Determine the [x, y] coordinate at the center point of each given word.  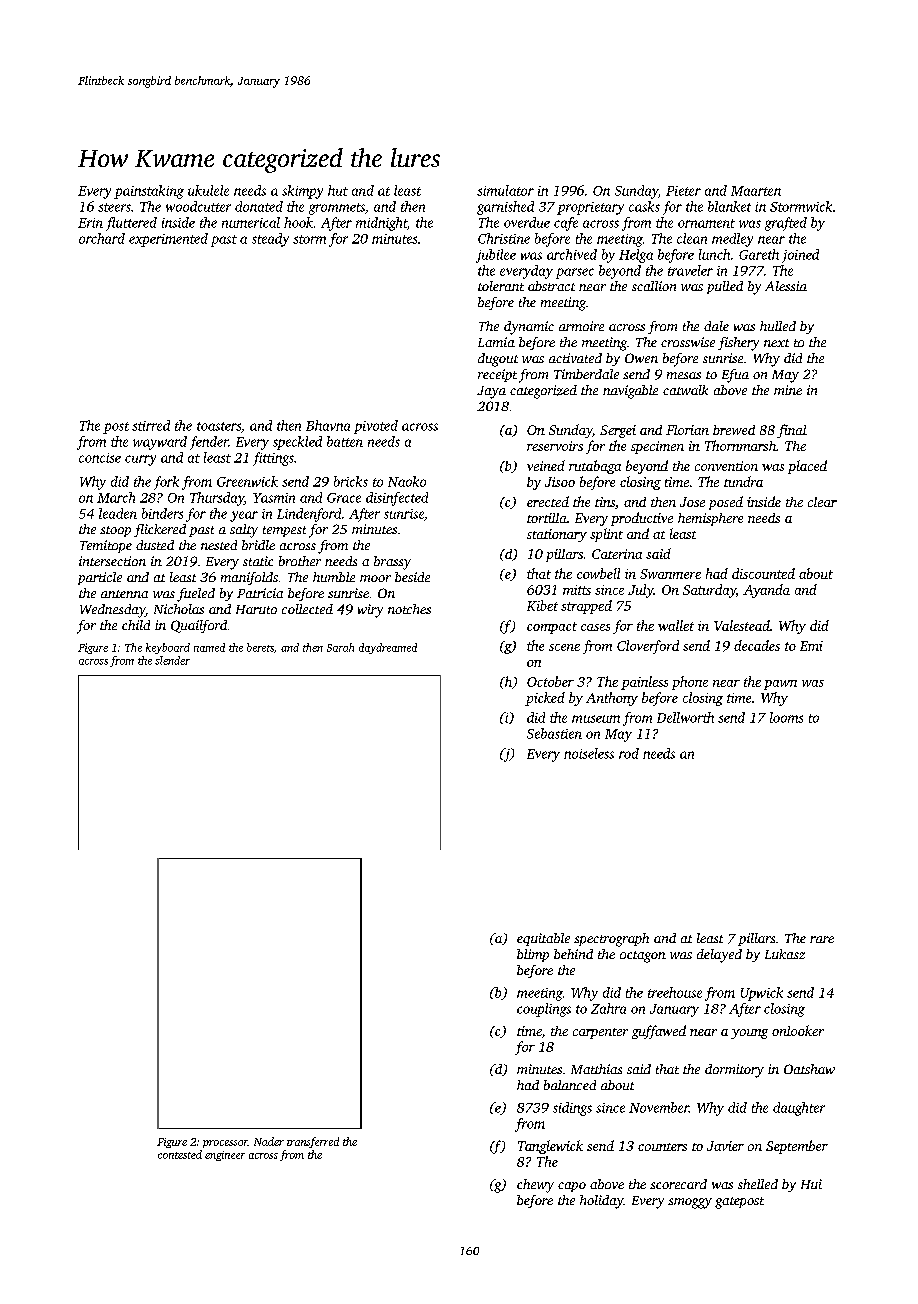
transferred [313, 1142]
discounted [763, 573]
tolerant [501, 286]
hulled [778, 326]
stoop [115, 531]
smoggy [690, 1203]
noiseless [589, 753]
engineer [225, 1156]
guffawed [659, 1032]
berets [260, 647]
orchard [102, 238]
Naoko [407, 481]
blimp [533, 955]
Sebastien [554, 733]
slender [172, 660]
